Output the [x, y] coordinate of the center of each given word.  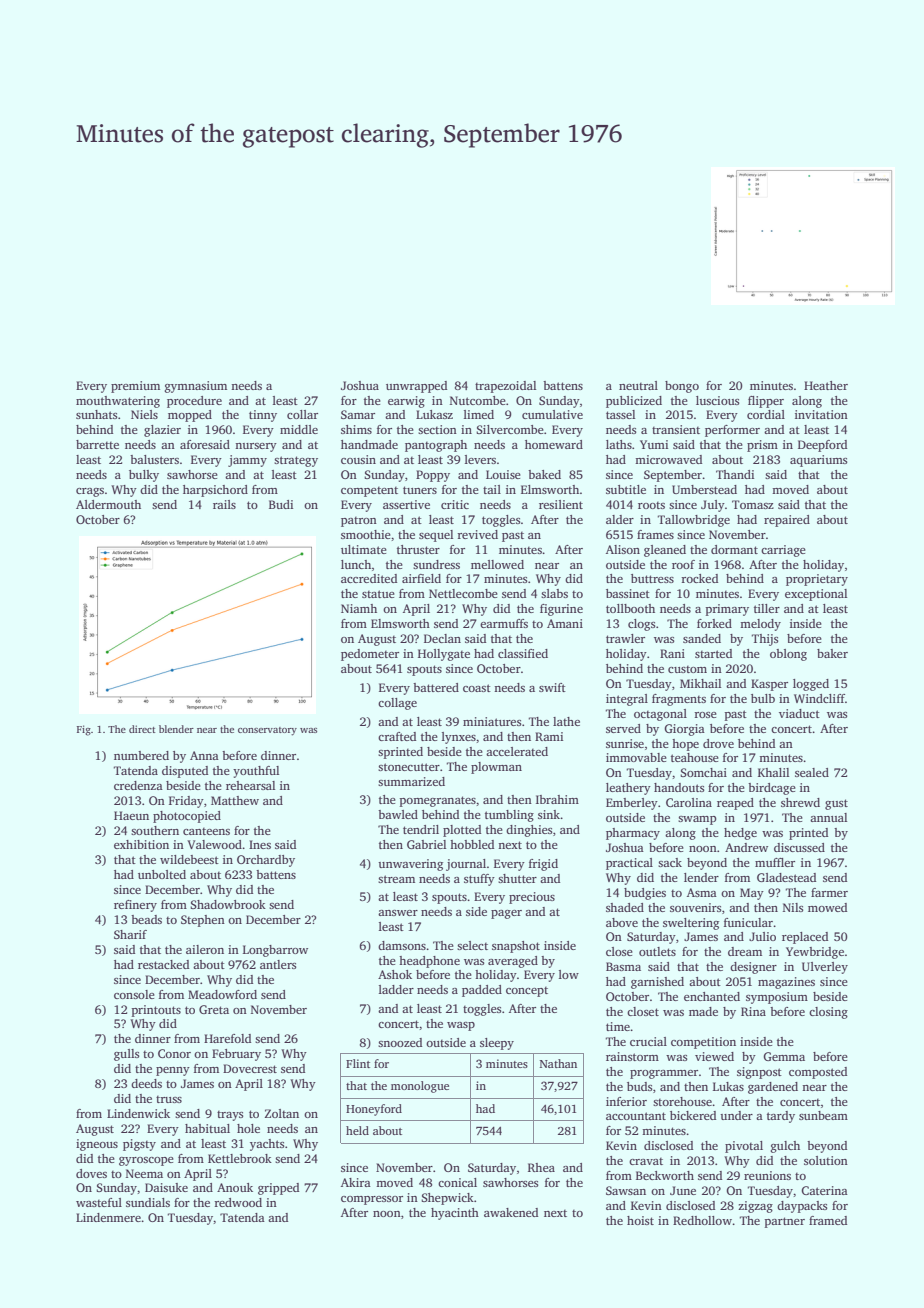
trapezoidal [505, 387]
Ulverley [825, 968]
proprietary [817, 580]
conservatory [267, 731]
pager [506, 914]
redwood [238, 1202]
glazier [162, 431]
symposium [777, 998]
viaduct [799, 713]
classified [523, 653]
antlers [278, 964]
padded [482, 991]
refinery [135, 906]
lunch [356, 564]
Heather [826, 385]
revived [477, 534]
